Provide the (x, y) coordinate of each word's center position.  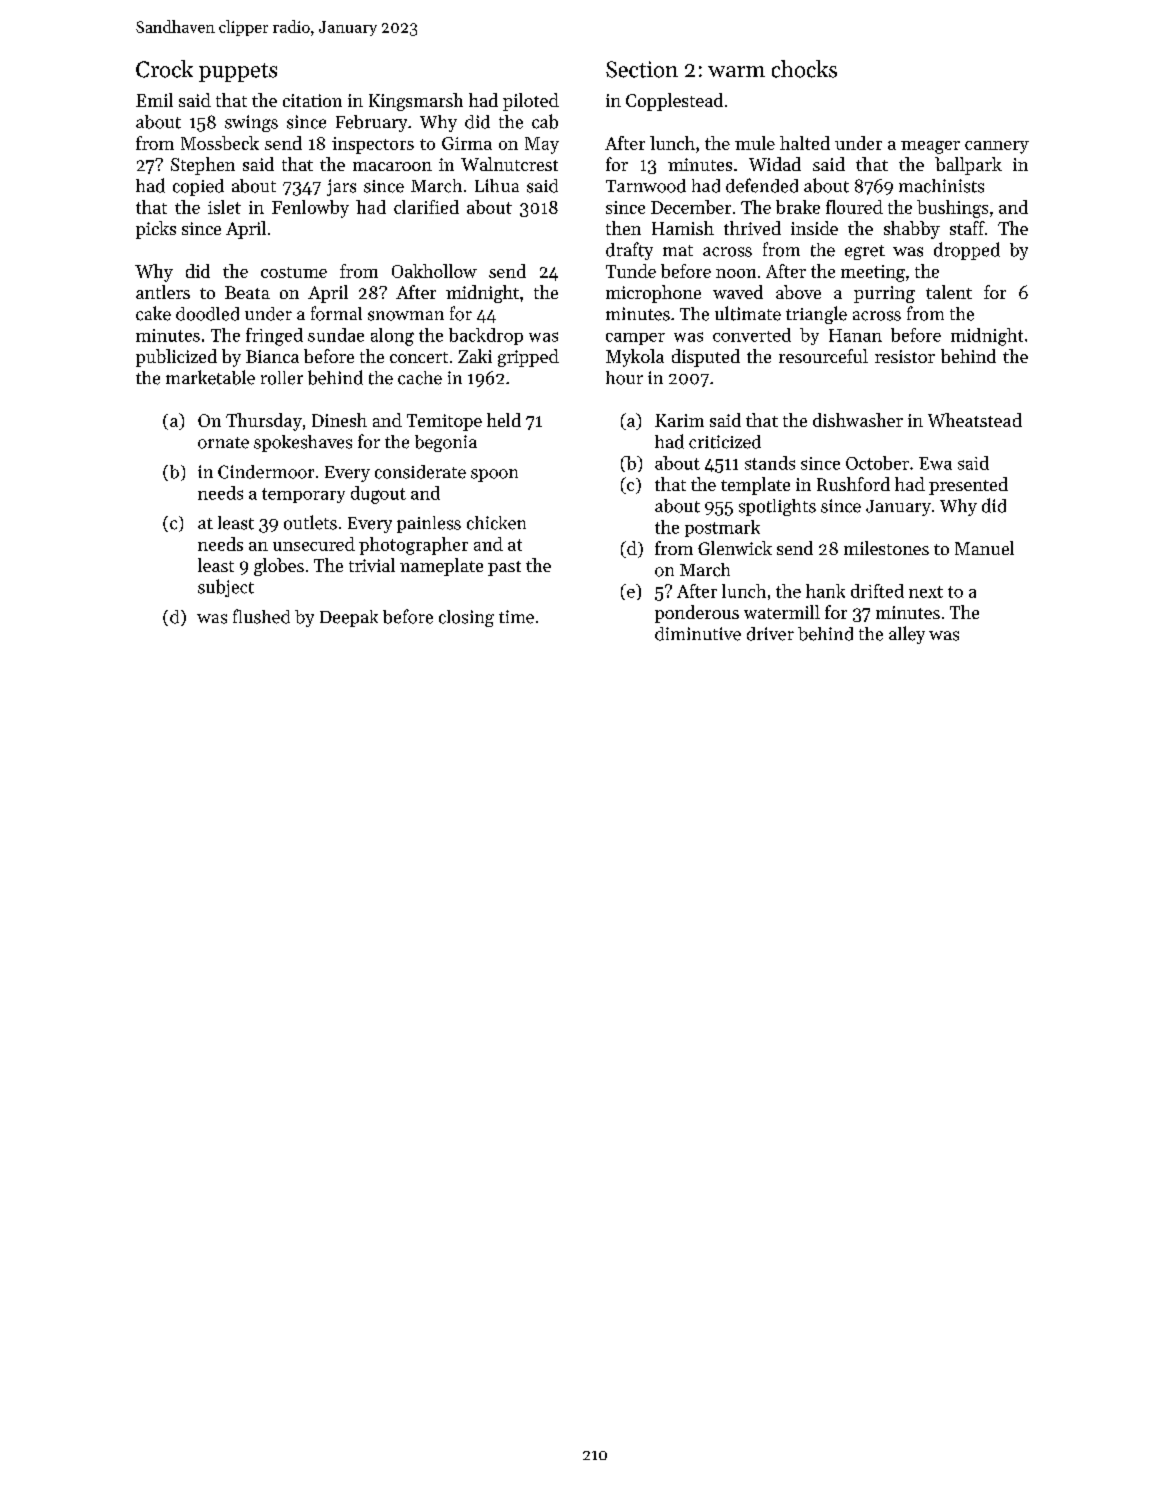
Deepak (349, 618)
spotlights (777, 507)
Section (642, 69)
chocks (804, 69)
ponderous (697, 614)
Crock (164, 69)
